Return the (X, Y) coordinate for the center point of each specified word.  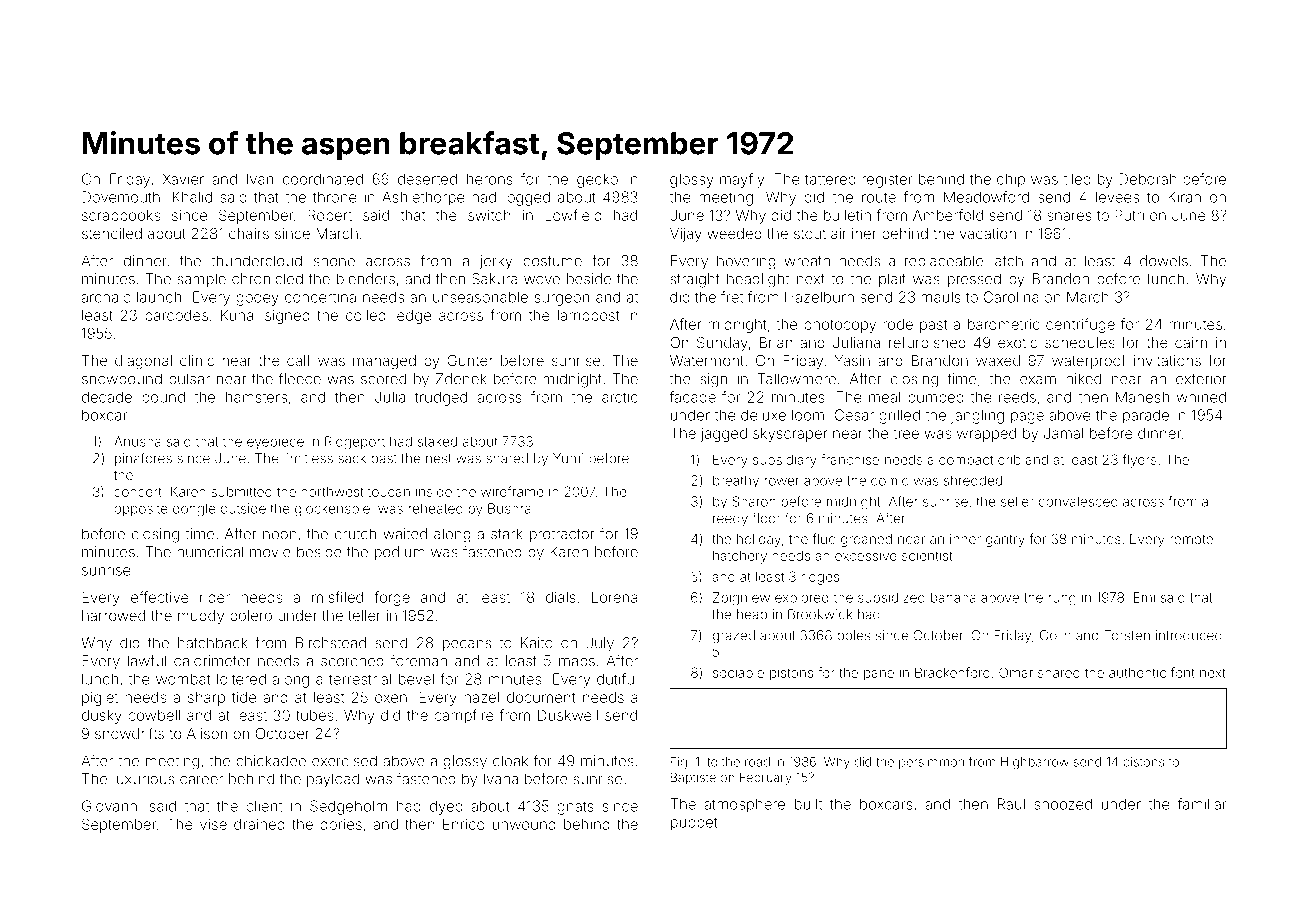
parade (1146, 416)
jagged (723, 435)
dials (561, 597)
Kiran (1184, 197)
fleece (300, 379)
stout (810, 234)
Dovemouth (121, 197)
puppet (694, 824)
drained (259, 824)
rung (1062, 600)
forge (392, 598)
